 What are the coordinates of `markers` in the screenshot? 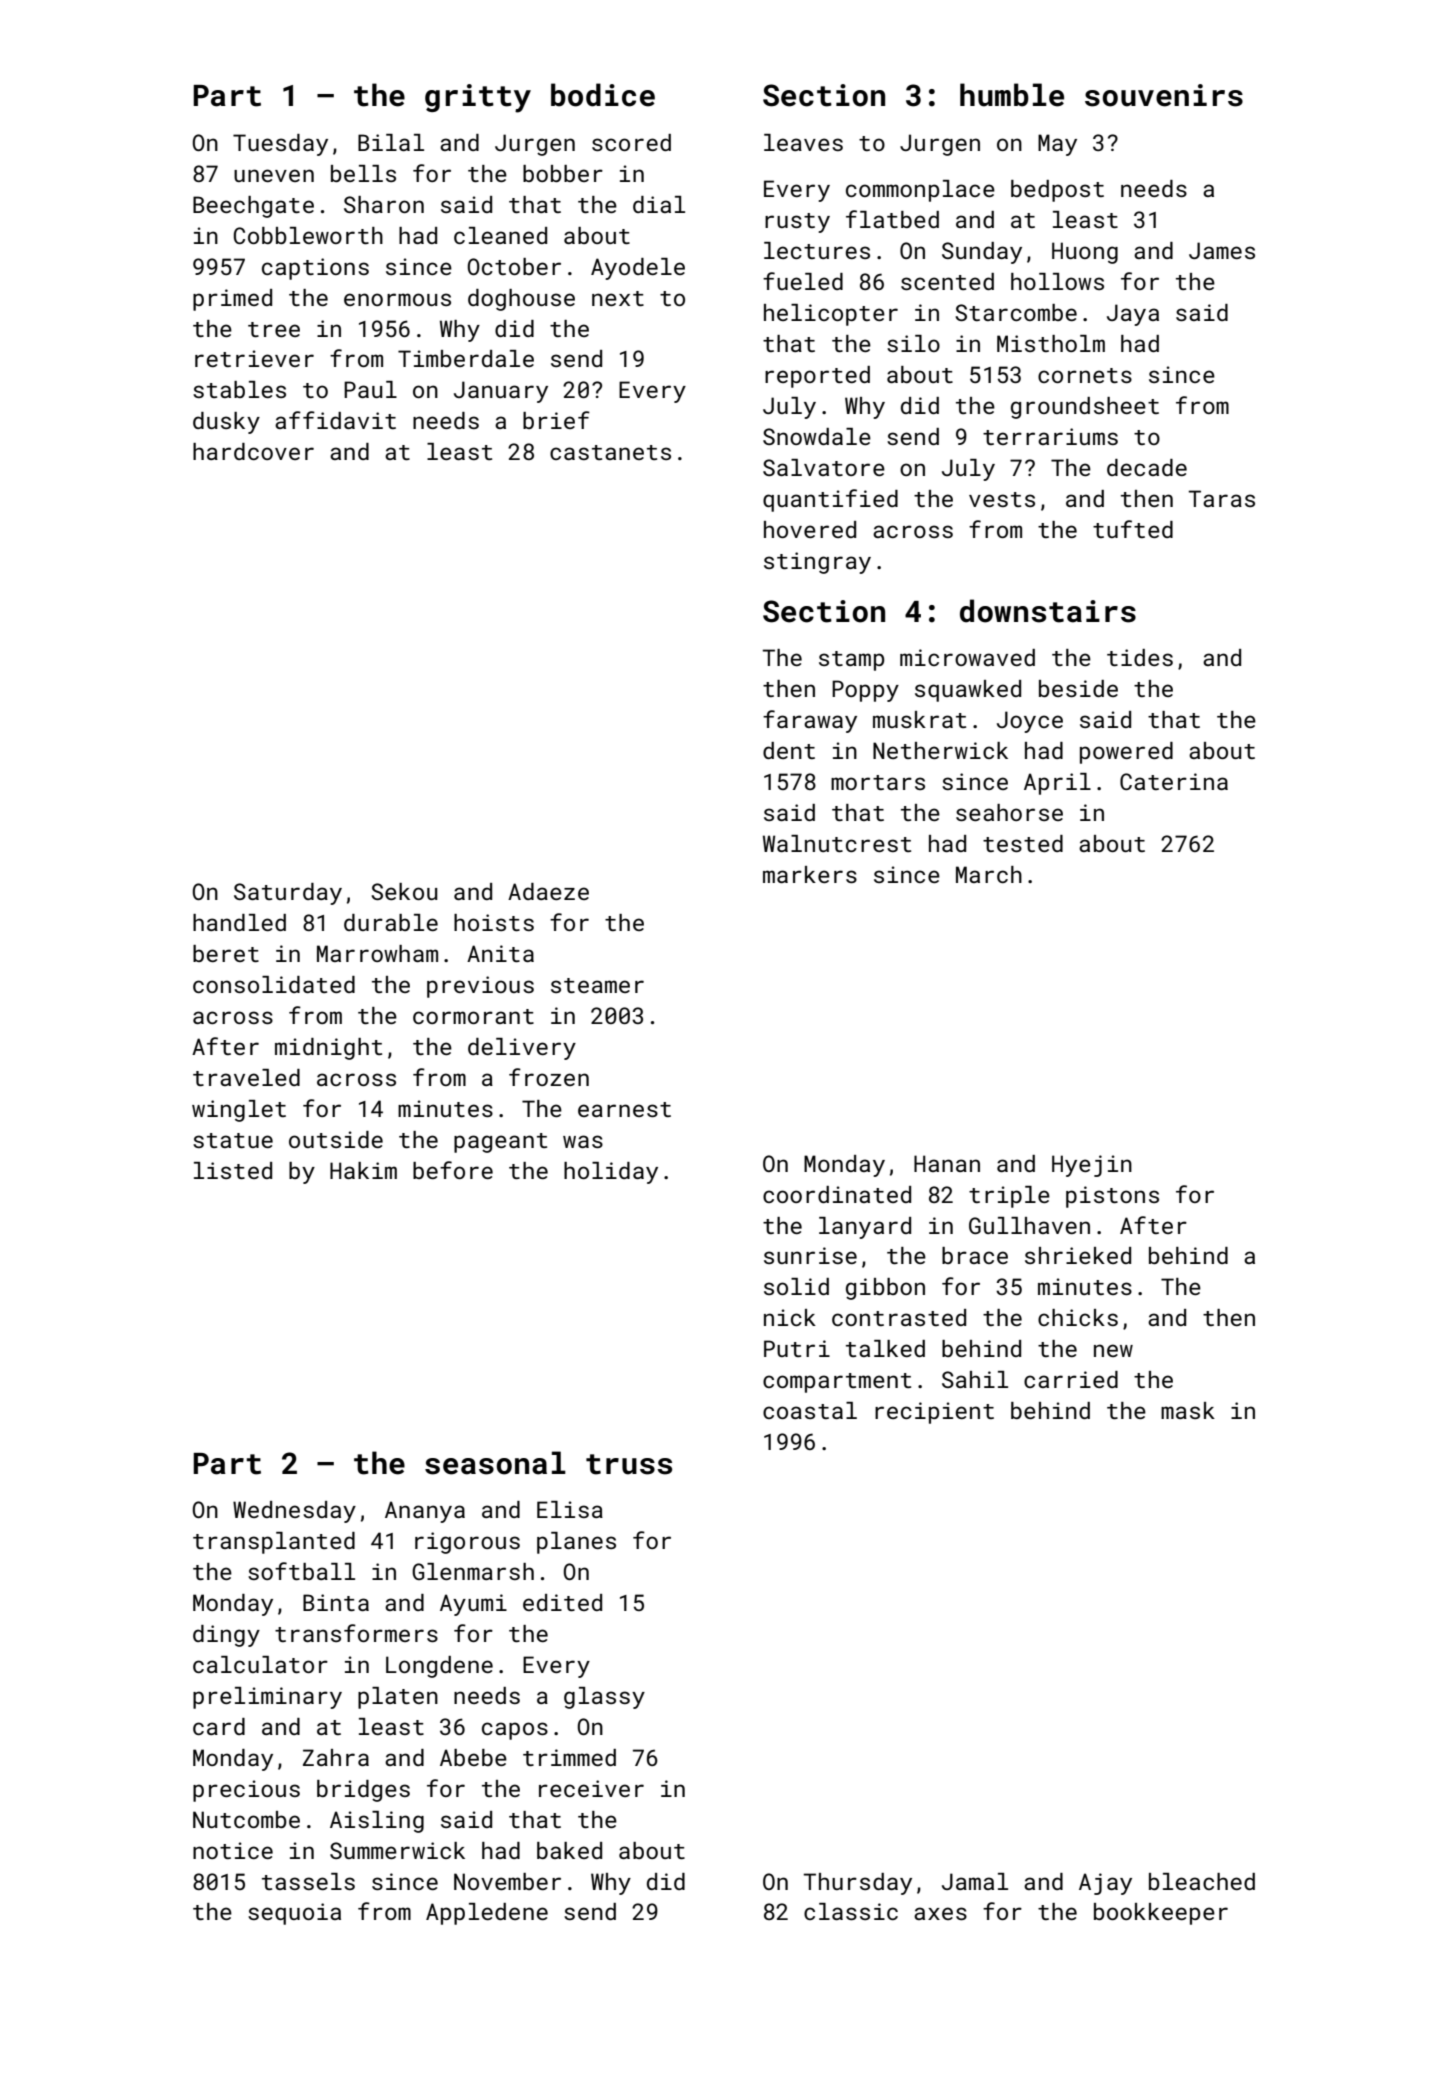 It's located at (810, 874).
